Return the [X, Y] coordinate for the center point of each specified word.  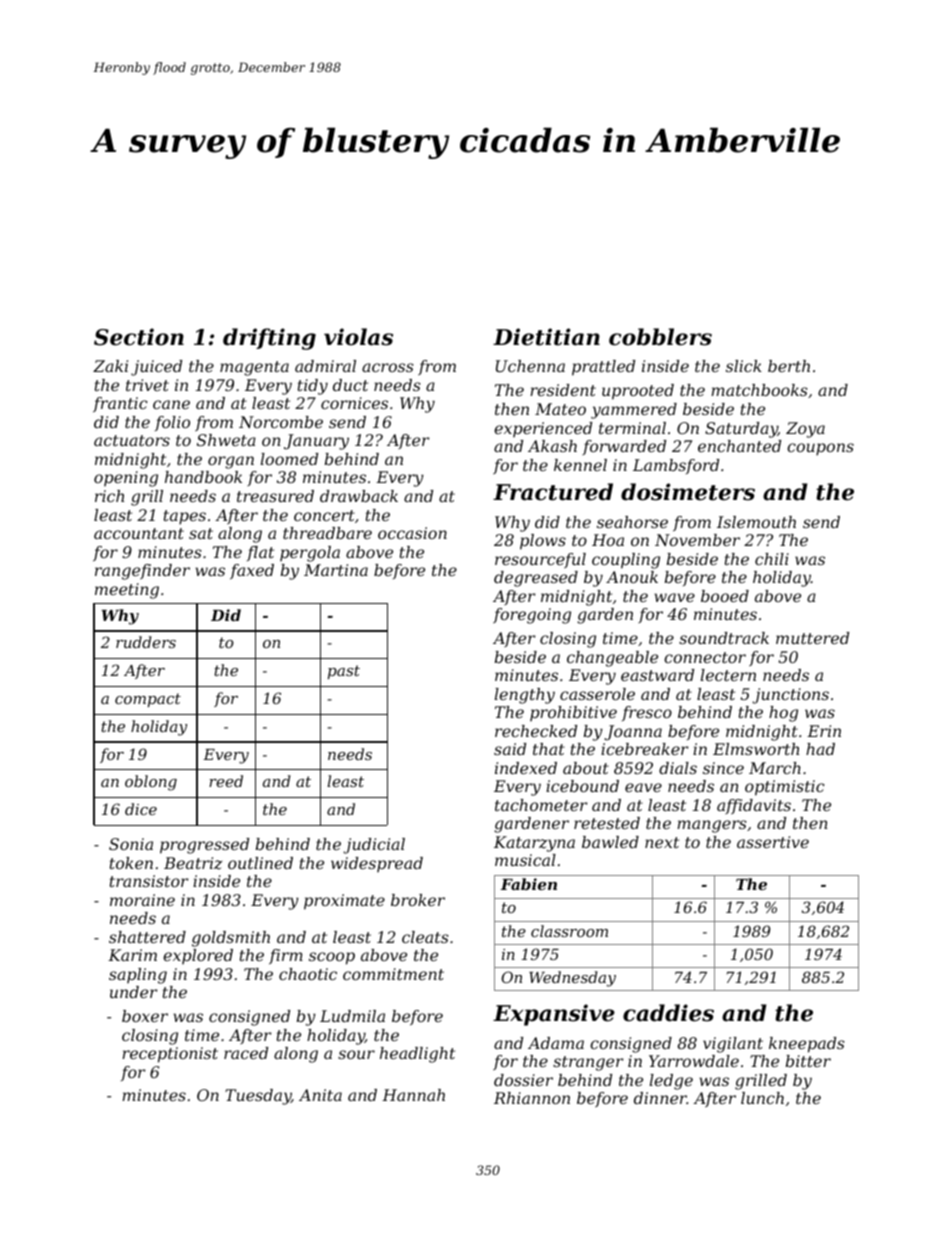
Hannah [413, 1095]
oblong [151, 783]
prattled [603, 368]
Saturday [741, 430]
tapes [185, 517]
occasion [412, 533]
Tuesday [258, 1097]
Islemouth [756, 522]
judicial [374, 846]
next [662, 842]
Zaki [110, 366]
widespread [377, 864]
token [131, 863]
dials [678, 768]
